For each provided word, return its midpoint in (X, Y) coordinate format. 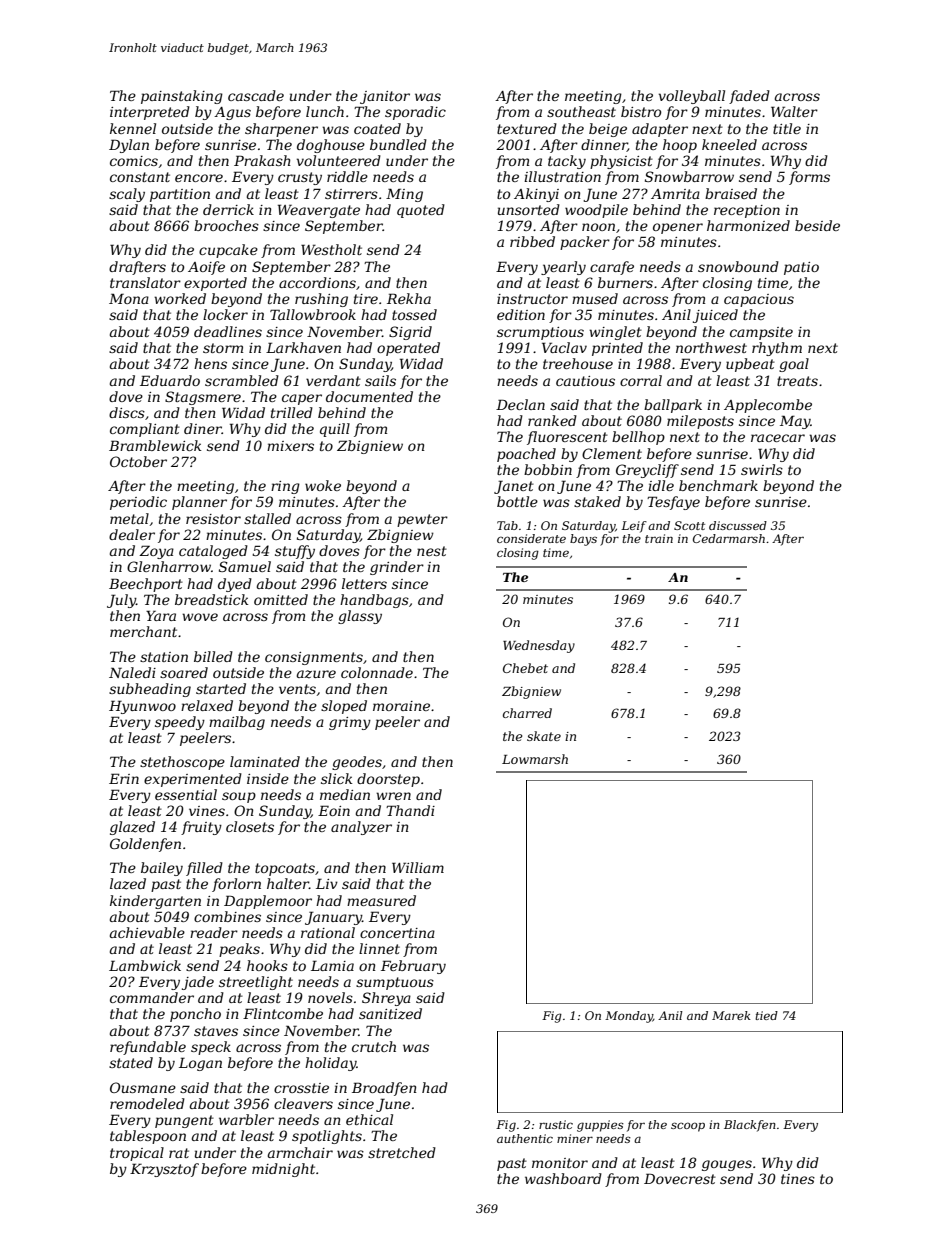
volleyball (692, 97)
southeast (581, 111)
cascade (256, 95)
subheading (150, 690)
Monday (629, 1017)
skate (544, 736)
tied (766, 1015)
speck (211, 1048)
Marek (731, 1015)
